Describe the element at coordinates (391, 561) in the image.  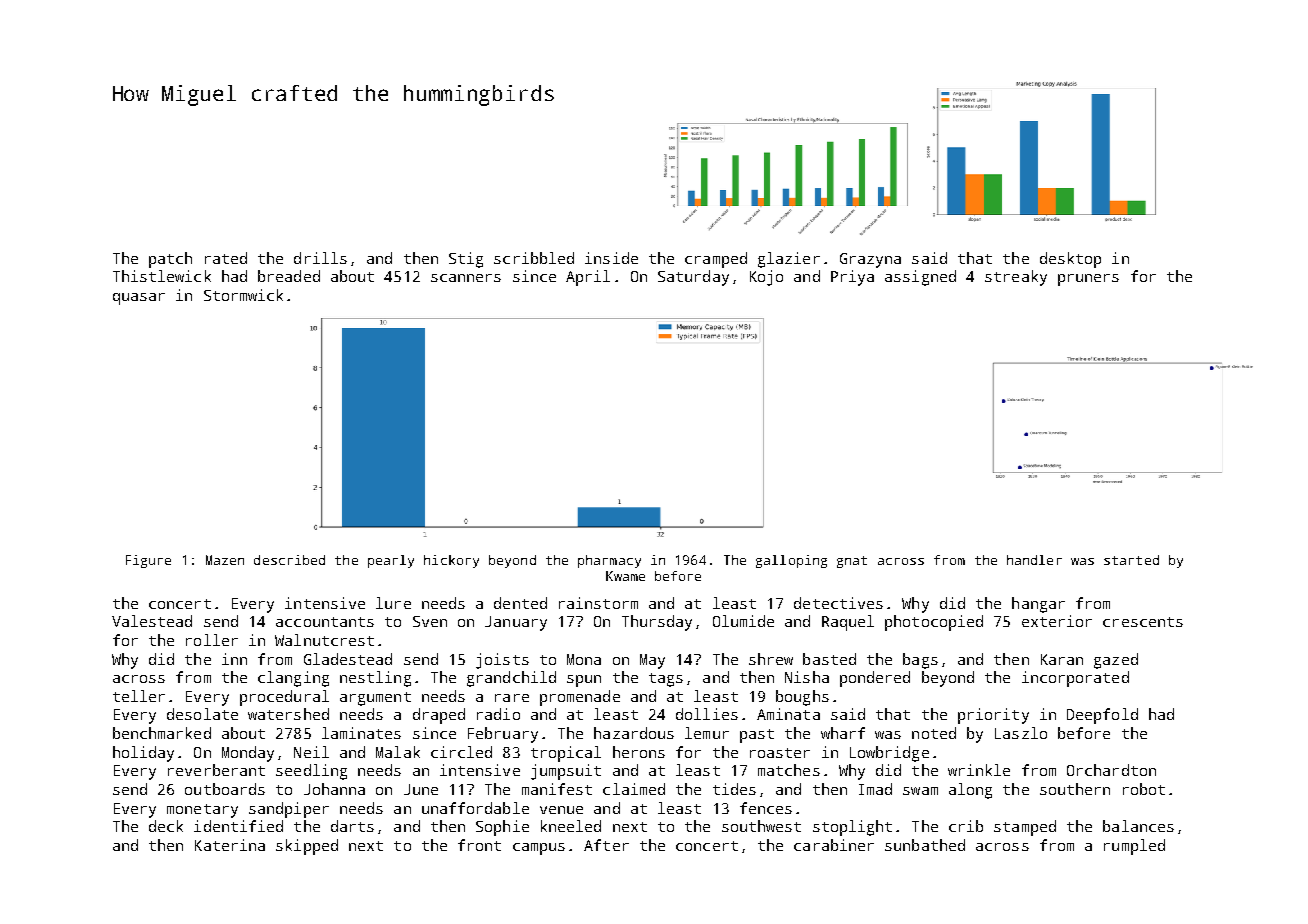
I see `pearly` at that location.
